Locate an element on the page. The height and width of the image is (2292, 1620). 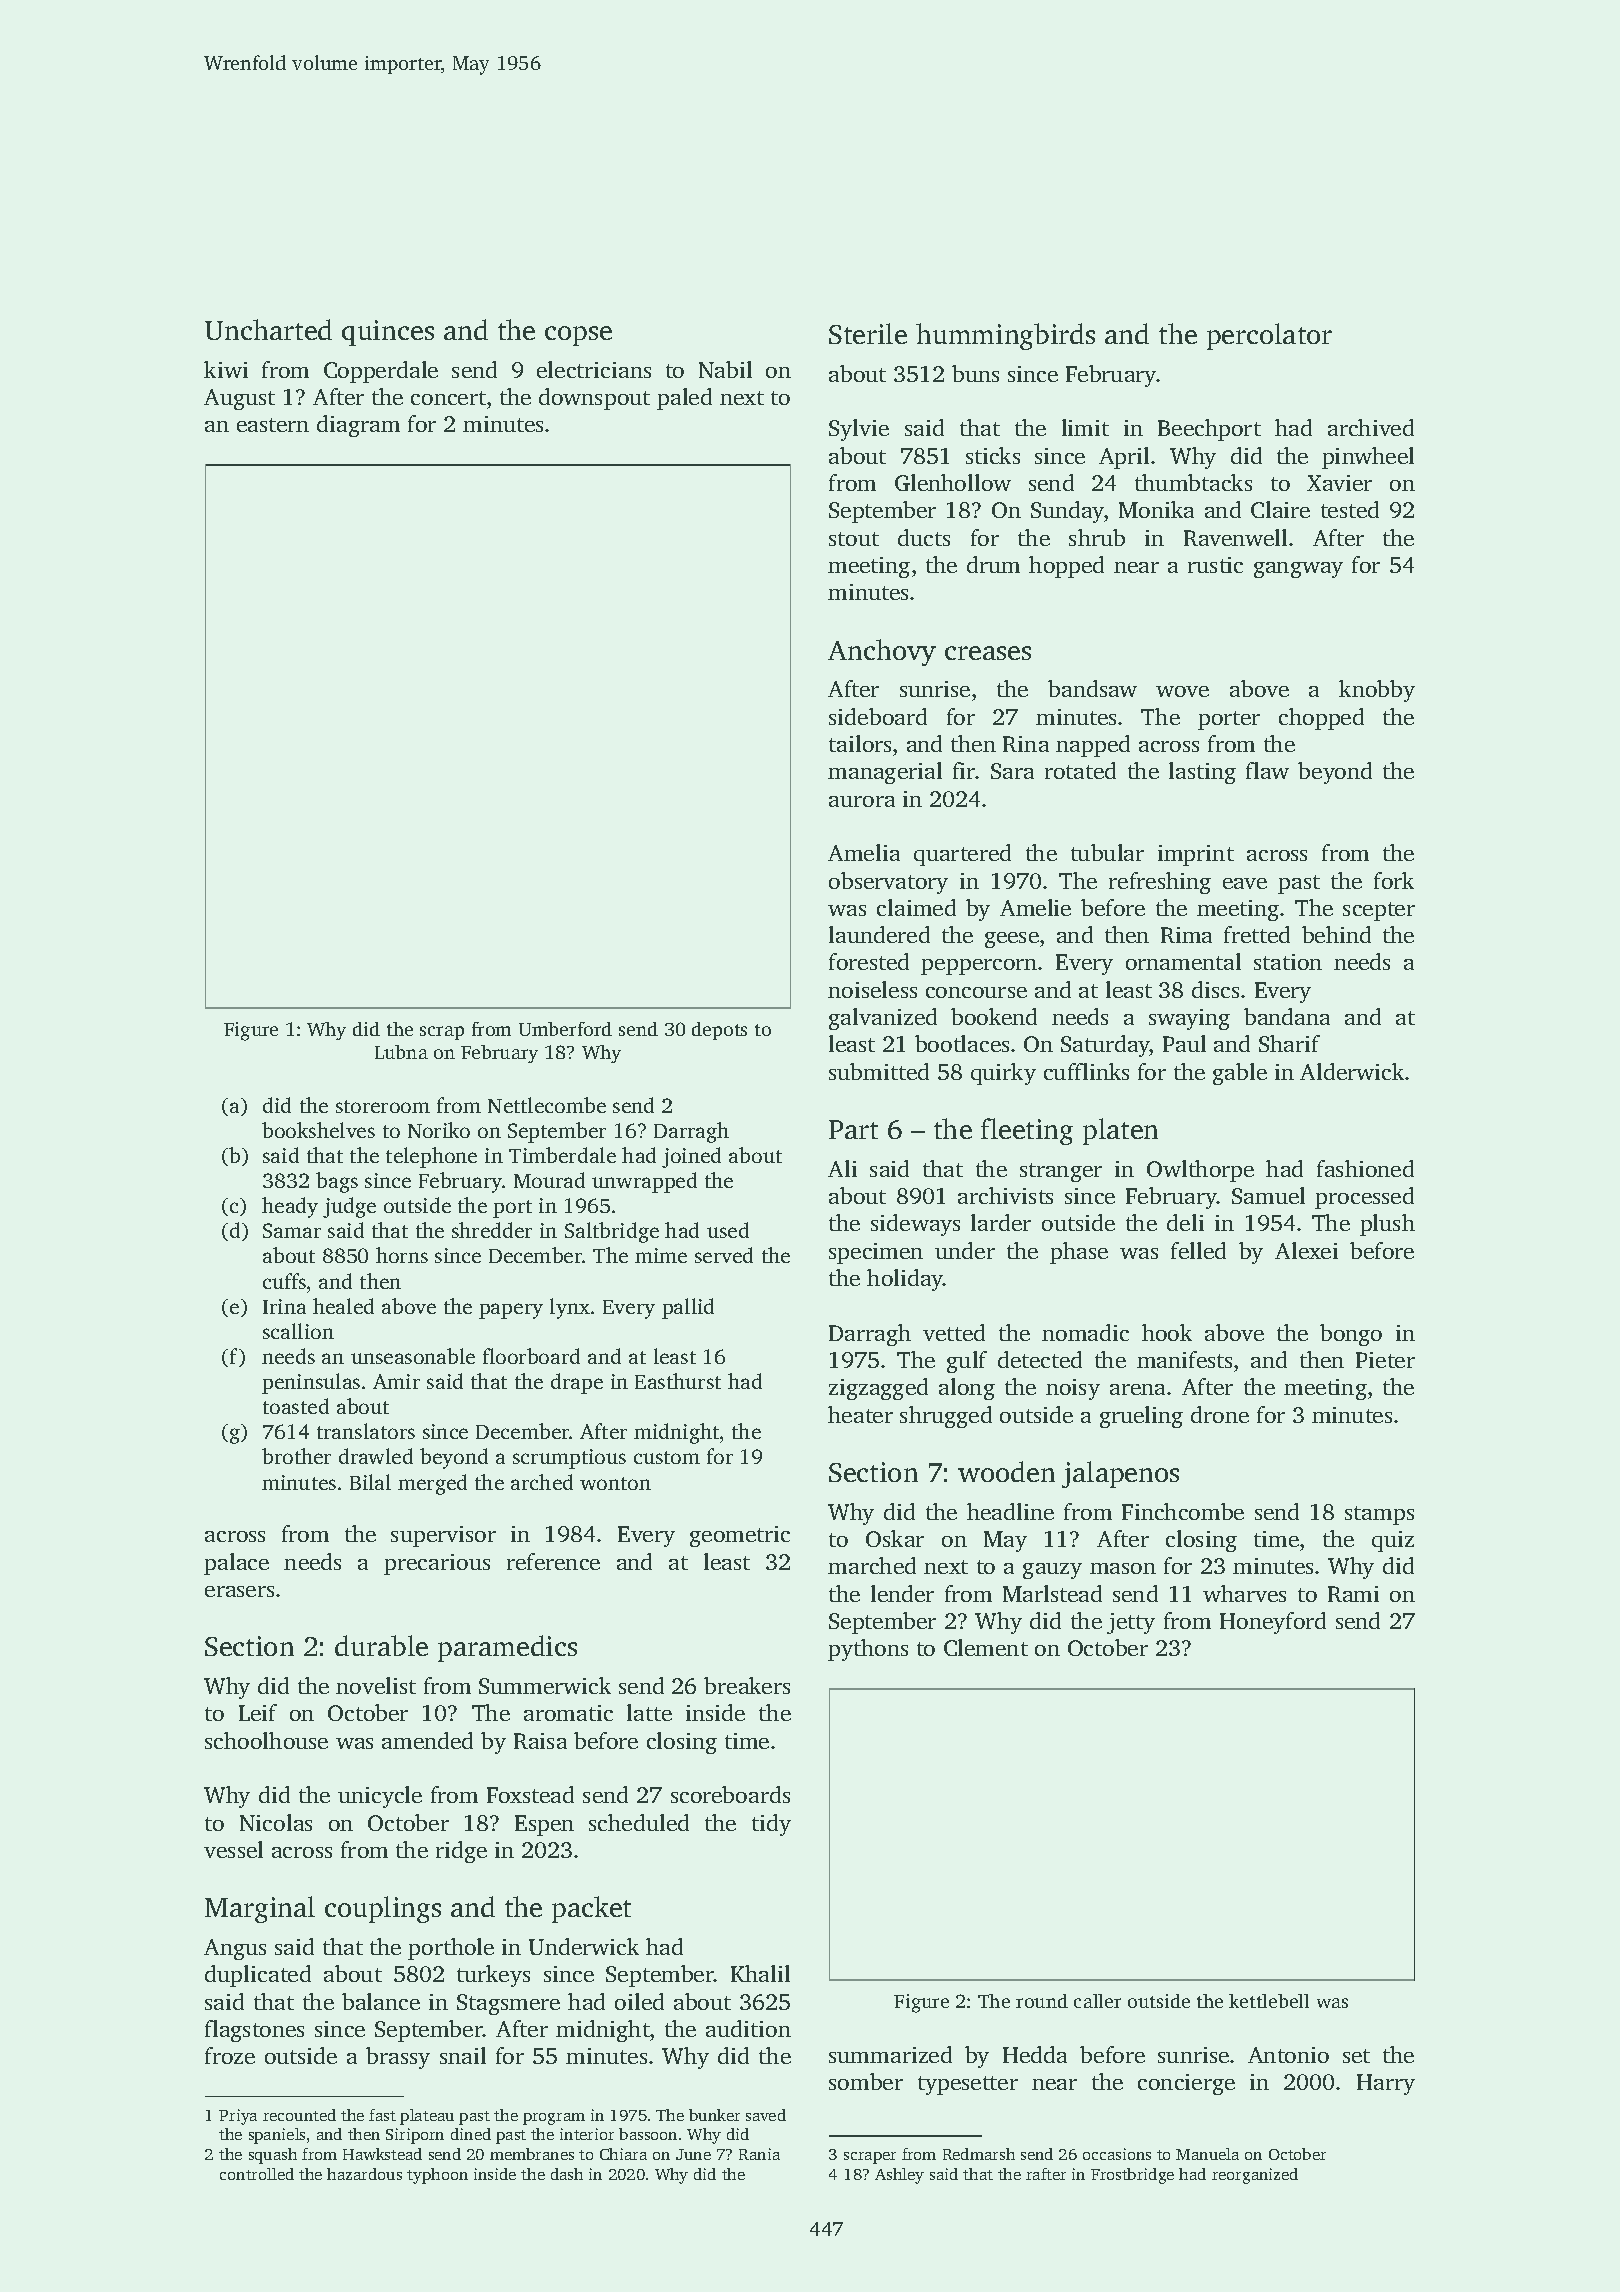
Pieter is located at coordinates (1385, 1360).
